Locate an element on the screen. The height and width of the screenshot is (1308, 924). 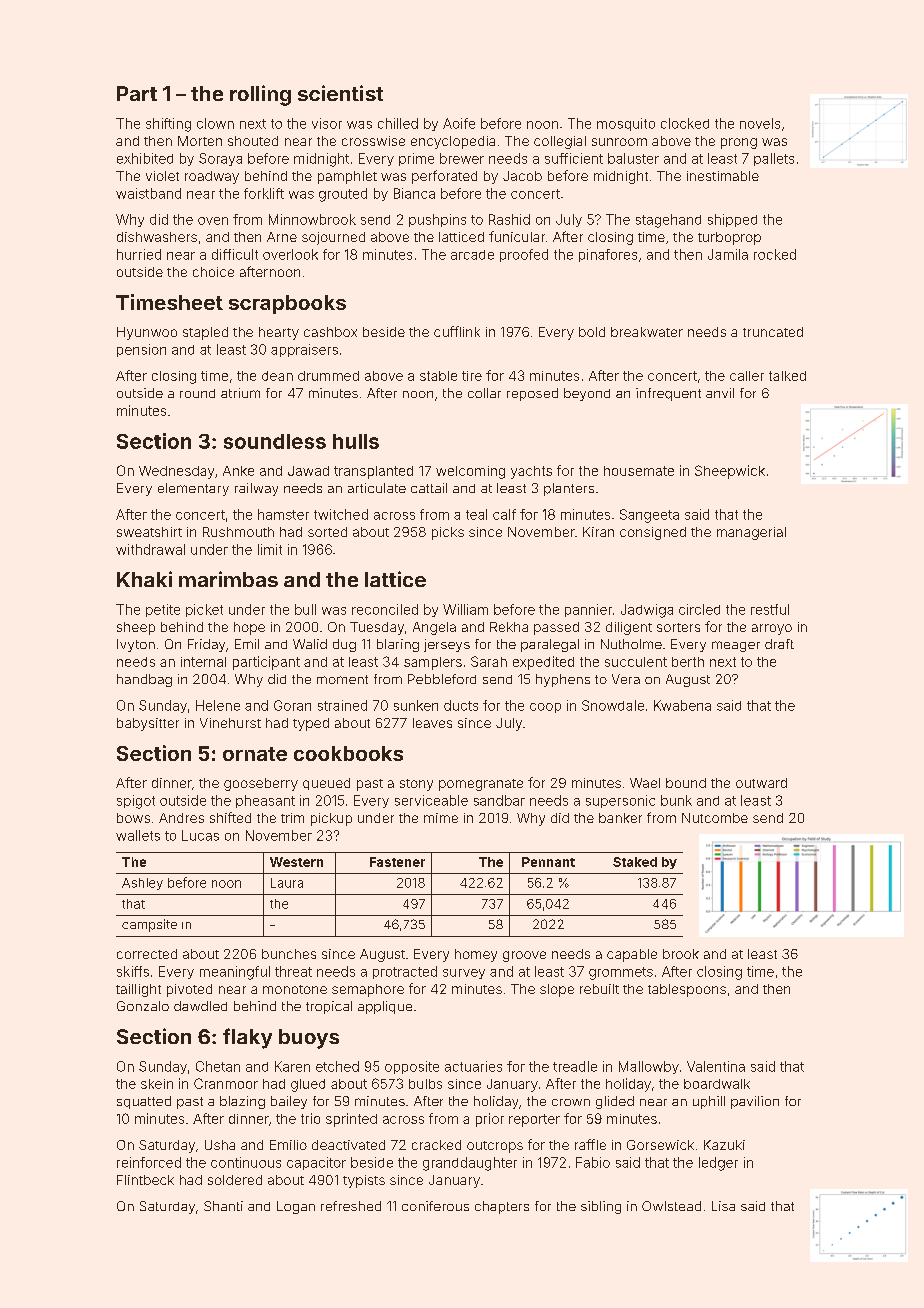
skein is located at coordinates (157, 1084).
